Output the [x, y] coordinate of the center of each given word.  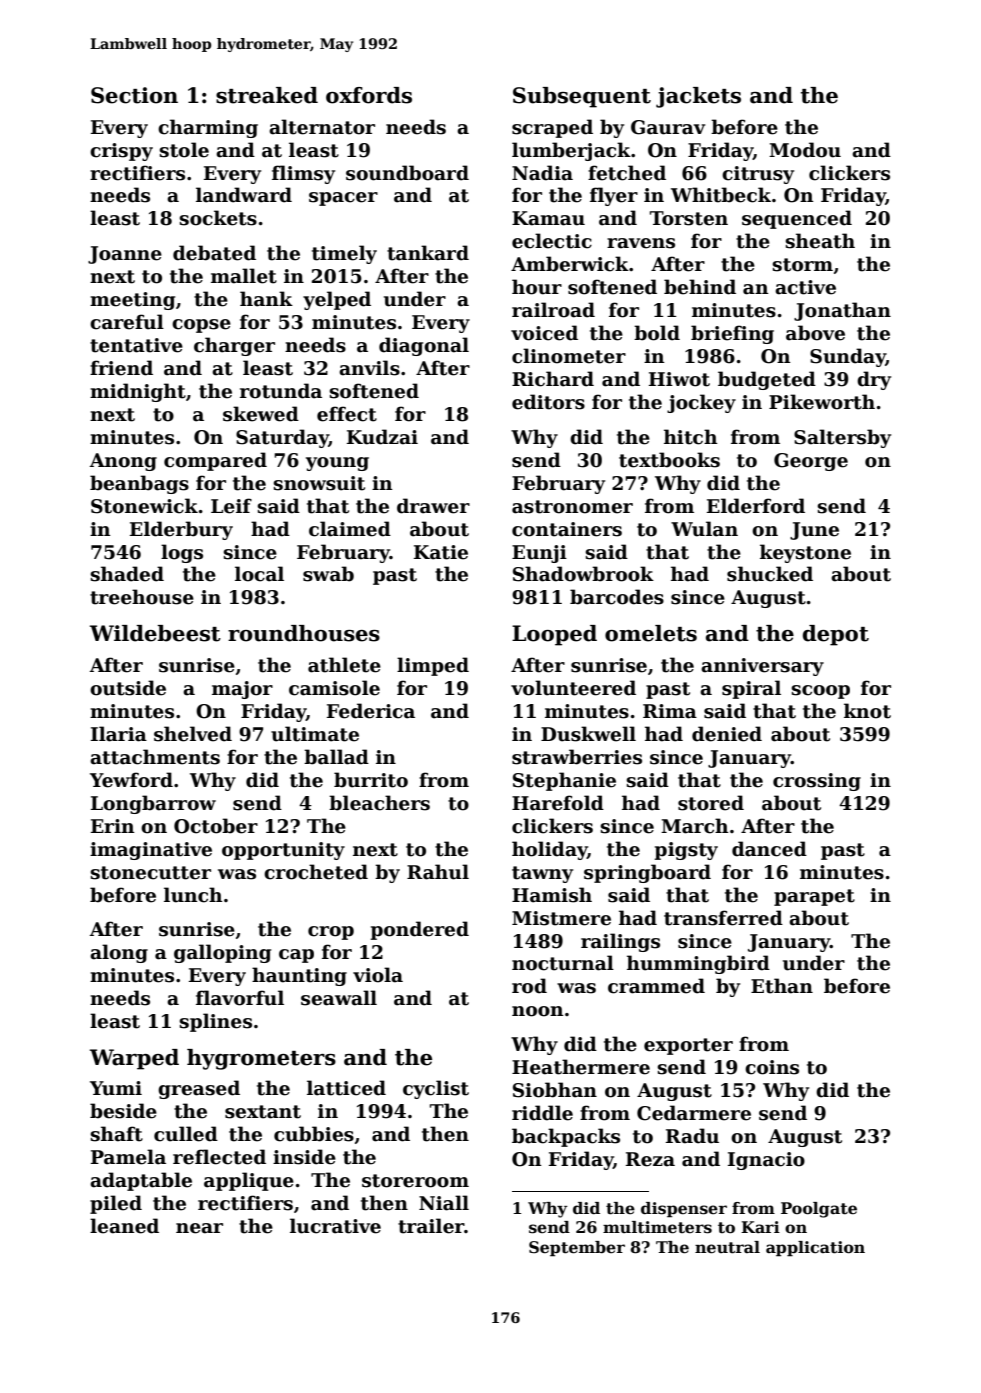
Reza [650, 1159]
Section [134, 95]
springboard [647, 873]
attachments [155, 757]
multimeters [657, 1227]
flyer [614, 196]
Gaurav [668, 127]
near [199, 1228]
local [259, 574]
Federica [371, 711]
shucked [770, 574]
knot [867, 711]
